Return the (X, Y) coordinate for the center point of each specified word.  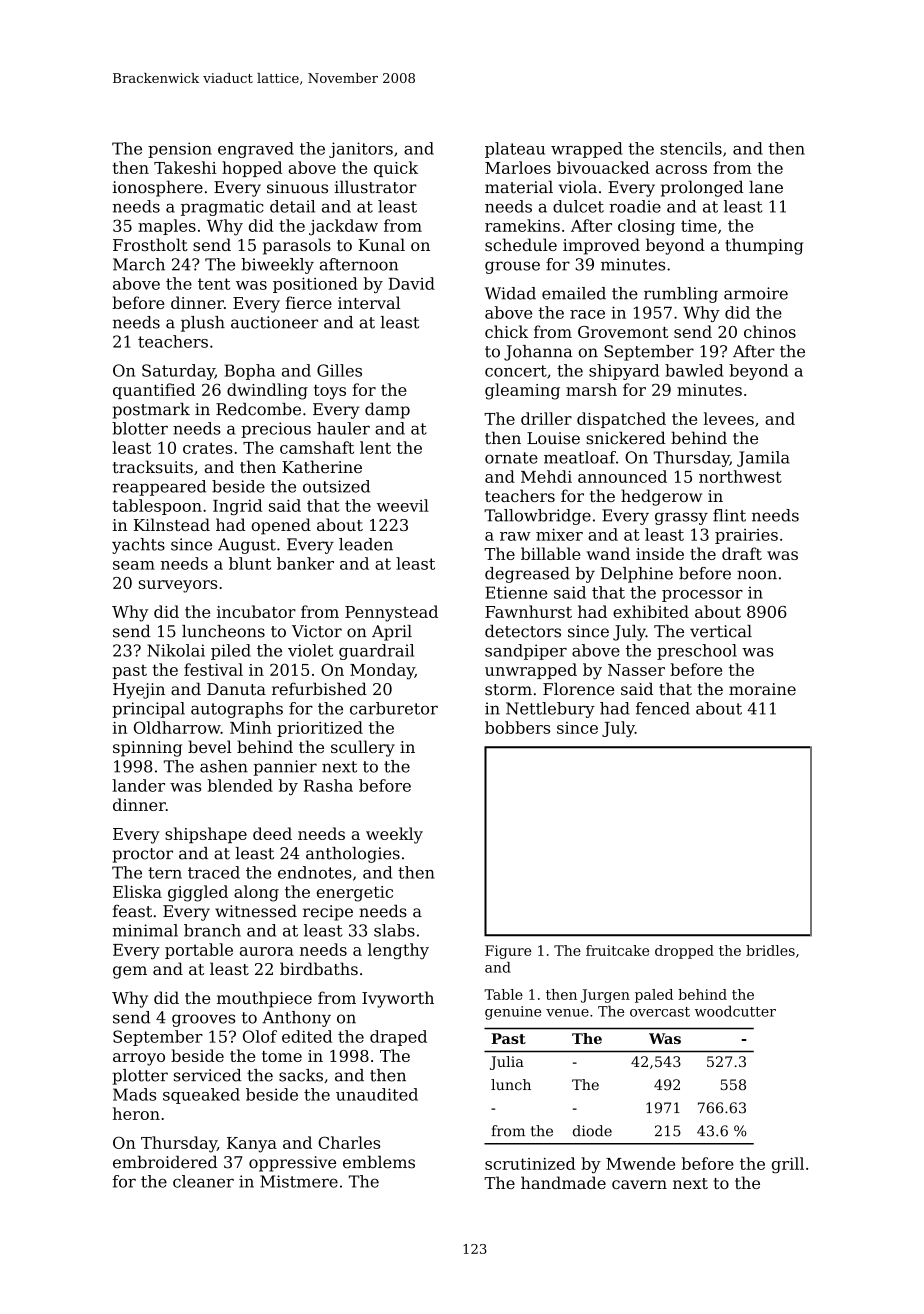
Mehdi (546, 476)
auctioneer (274, 322)
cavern (639, 1184)
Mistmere (299, 1181)
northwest (740, 476)
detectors (523, 631)
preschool (697, 652)
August (247, 546)
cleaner (203, 1181)
